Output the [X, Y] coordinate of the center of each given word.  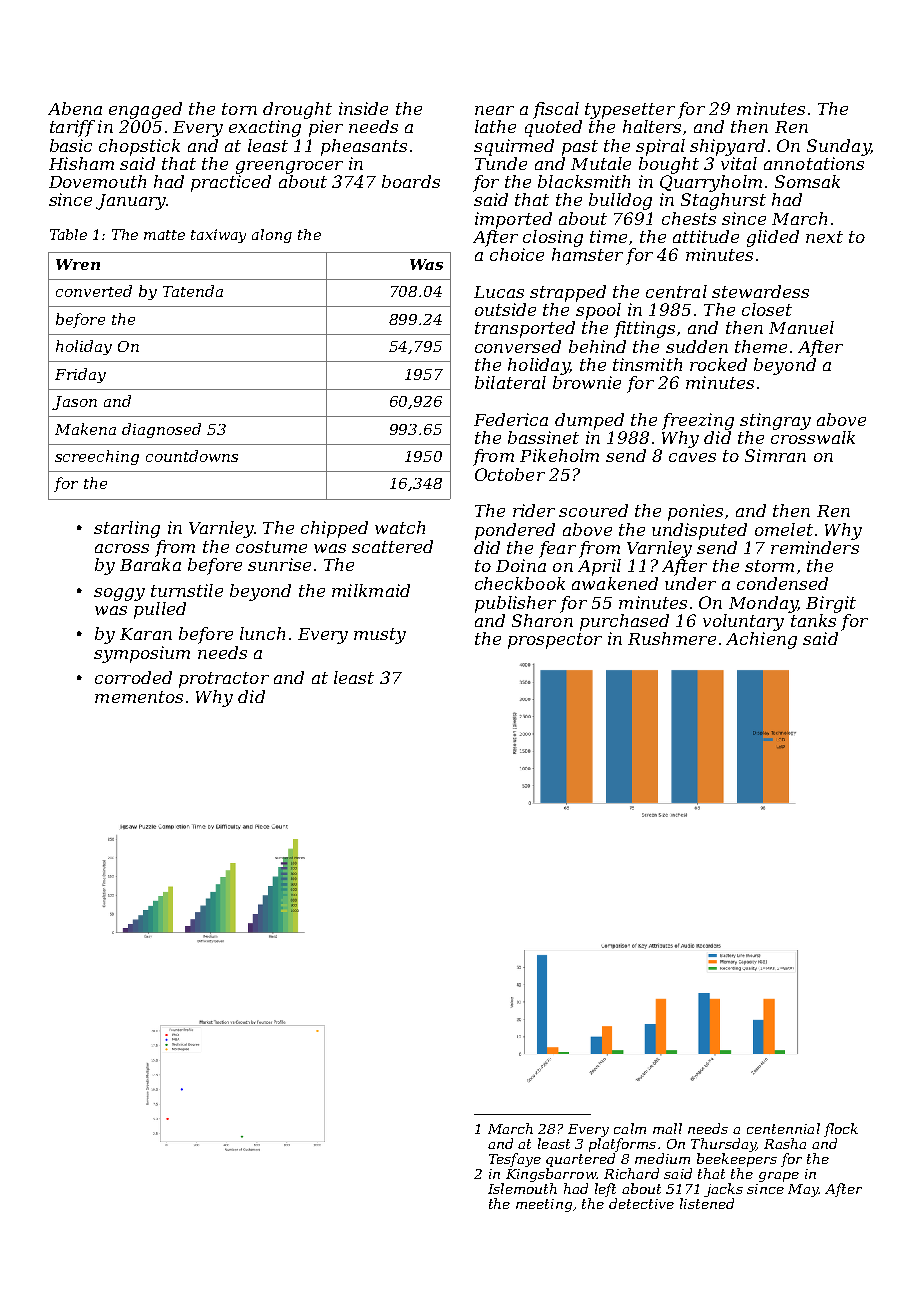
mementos [139, 697]
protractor [224, 680]
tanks [813, 620]
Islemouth [522, 1188]
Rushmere [672, 638]
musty [380, 636]
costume [271, 547]
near [494, 110]
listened [707, 1203]
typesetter [630, 111]
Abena [75, 108]
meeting [544, 1205]
